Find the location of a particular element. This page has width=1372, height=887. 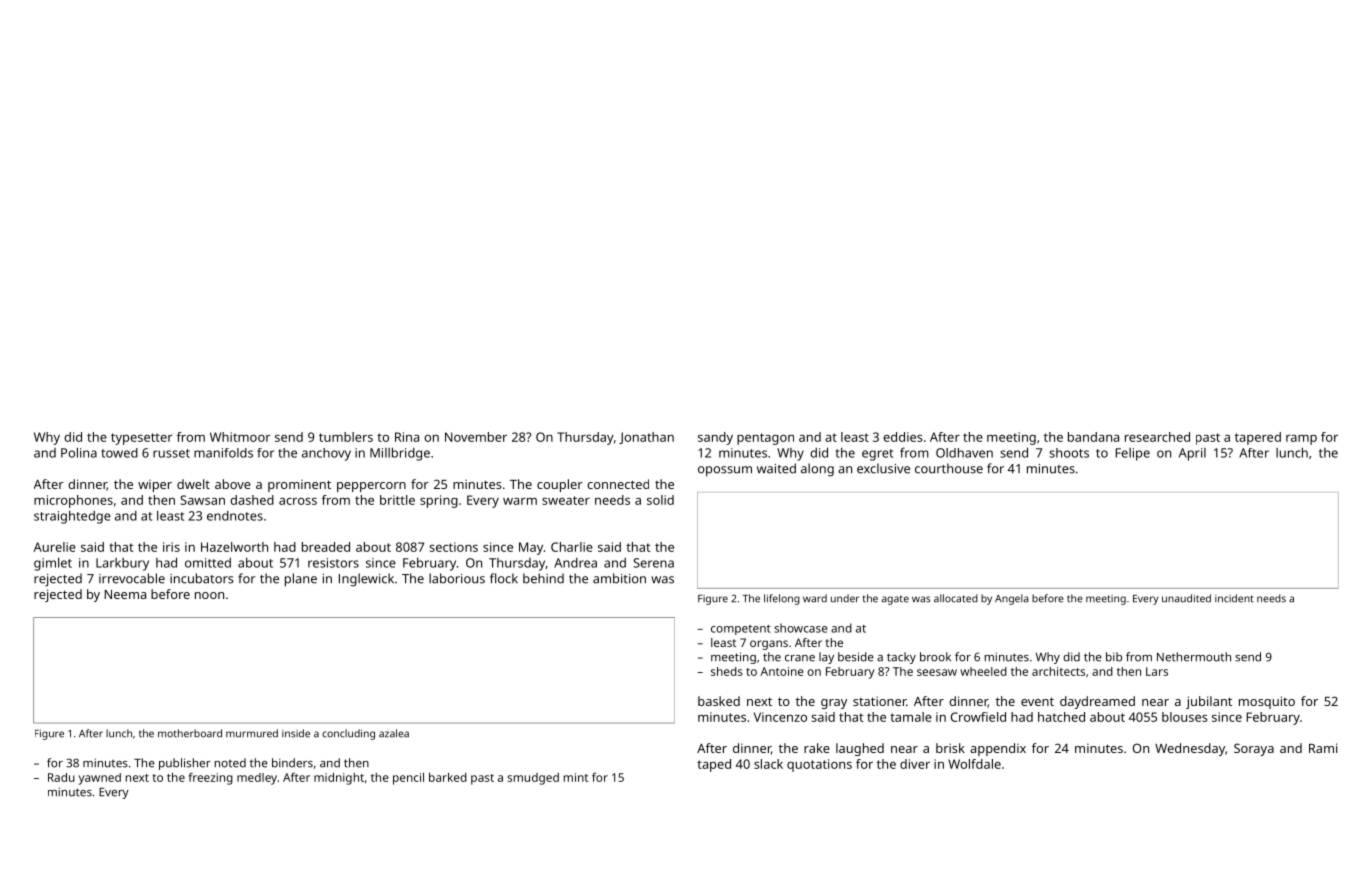

Neema is located at coordinates (125, 594).
